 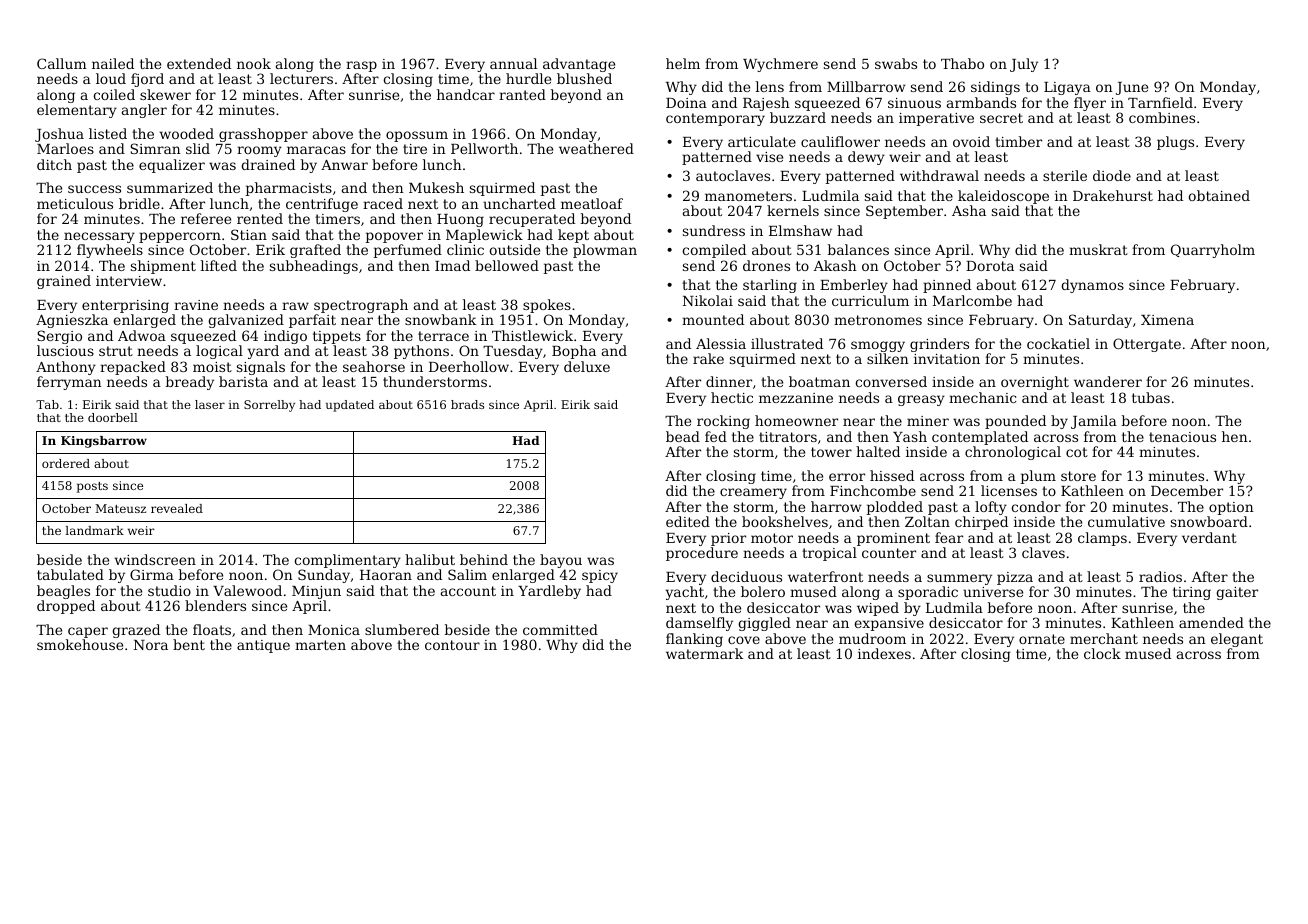 What do you see at coordinates (764, 624) in the screenshot?
I see `giggled` at bounding box center [764, 624].
